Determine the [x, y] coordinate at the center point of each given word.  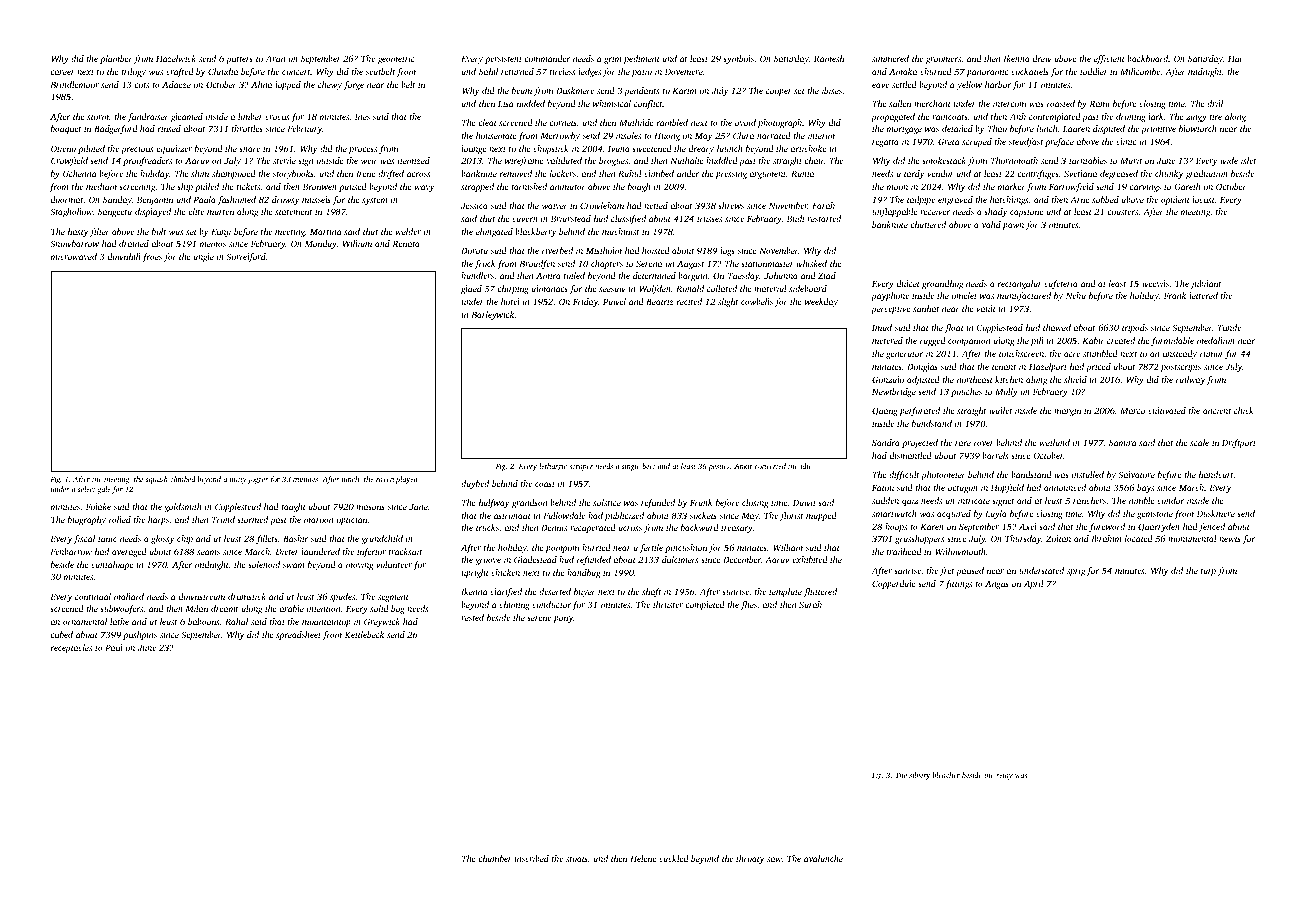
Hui [1235, 58]
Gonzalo [888, 379]
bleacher [946, 775]
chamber [495, 858]
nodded [531, 103]
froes [152, 257]
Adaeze [176, 84]
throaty [750, 859]
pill [1037, 341]
